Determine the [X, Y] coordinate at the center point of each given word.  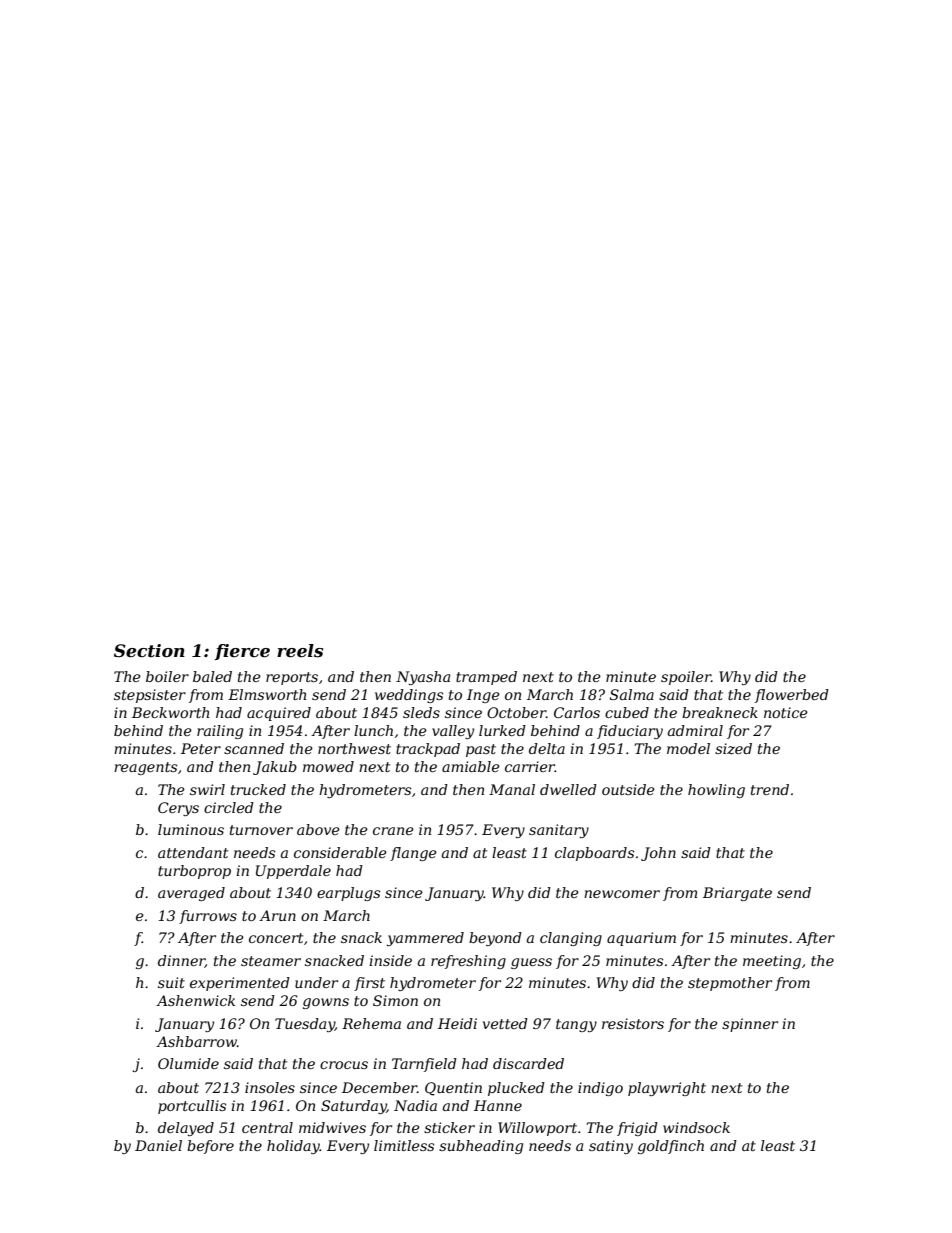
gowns [326, 1003]
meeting [772, 962]
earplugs [348, 894]
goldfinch [671, 1147]
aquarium [641, 939]
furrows [208, 917]
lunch [373, 730]
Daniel [158, 1145]
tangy [576, 1025]
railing [220, 732]
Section [149, 651]
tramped [486, 678]
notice [786, 712]
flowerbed [792, 696]
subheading [481, 1147]
